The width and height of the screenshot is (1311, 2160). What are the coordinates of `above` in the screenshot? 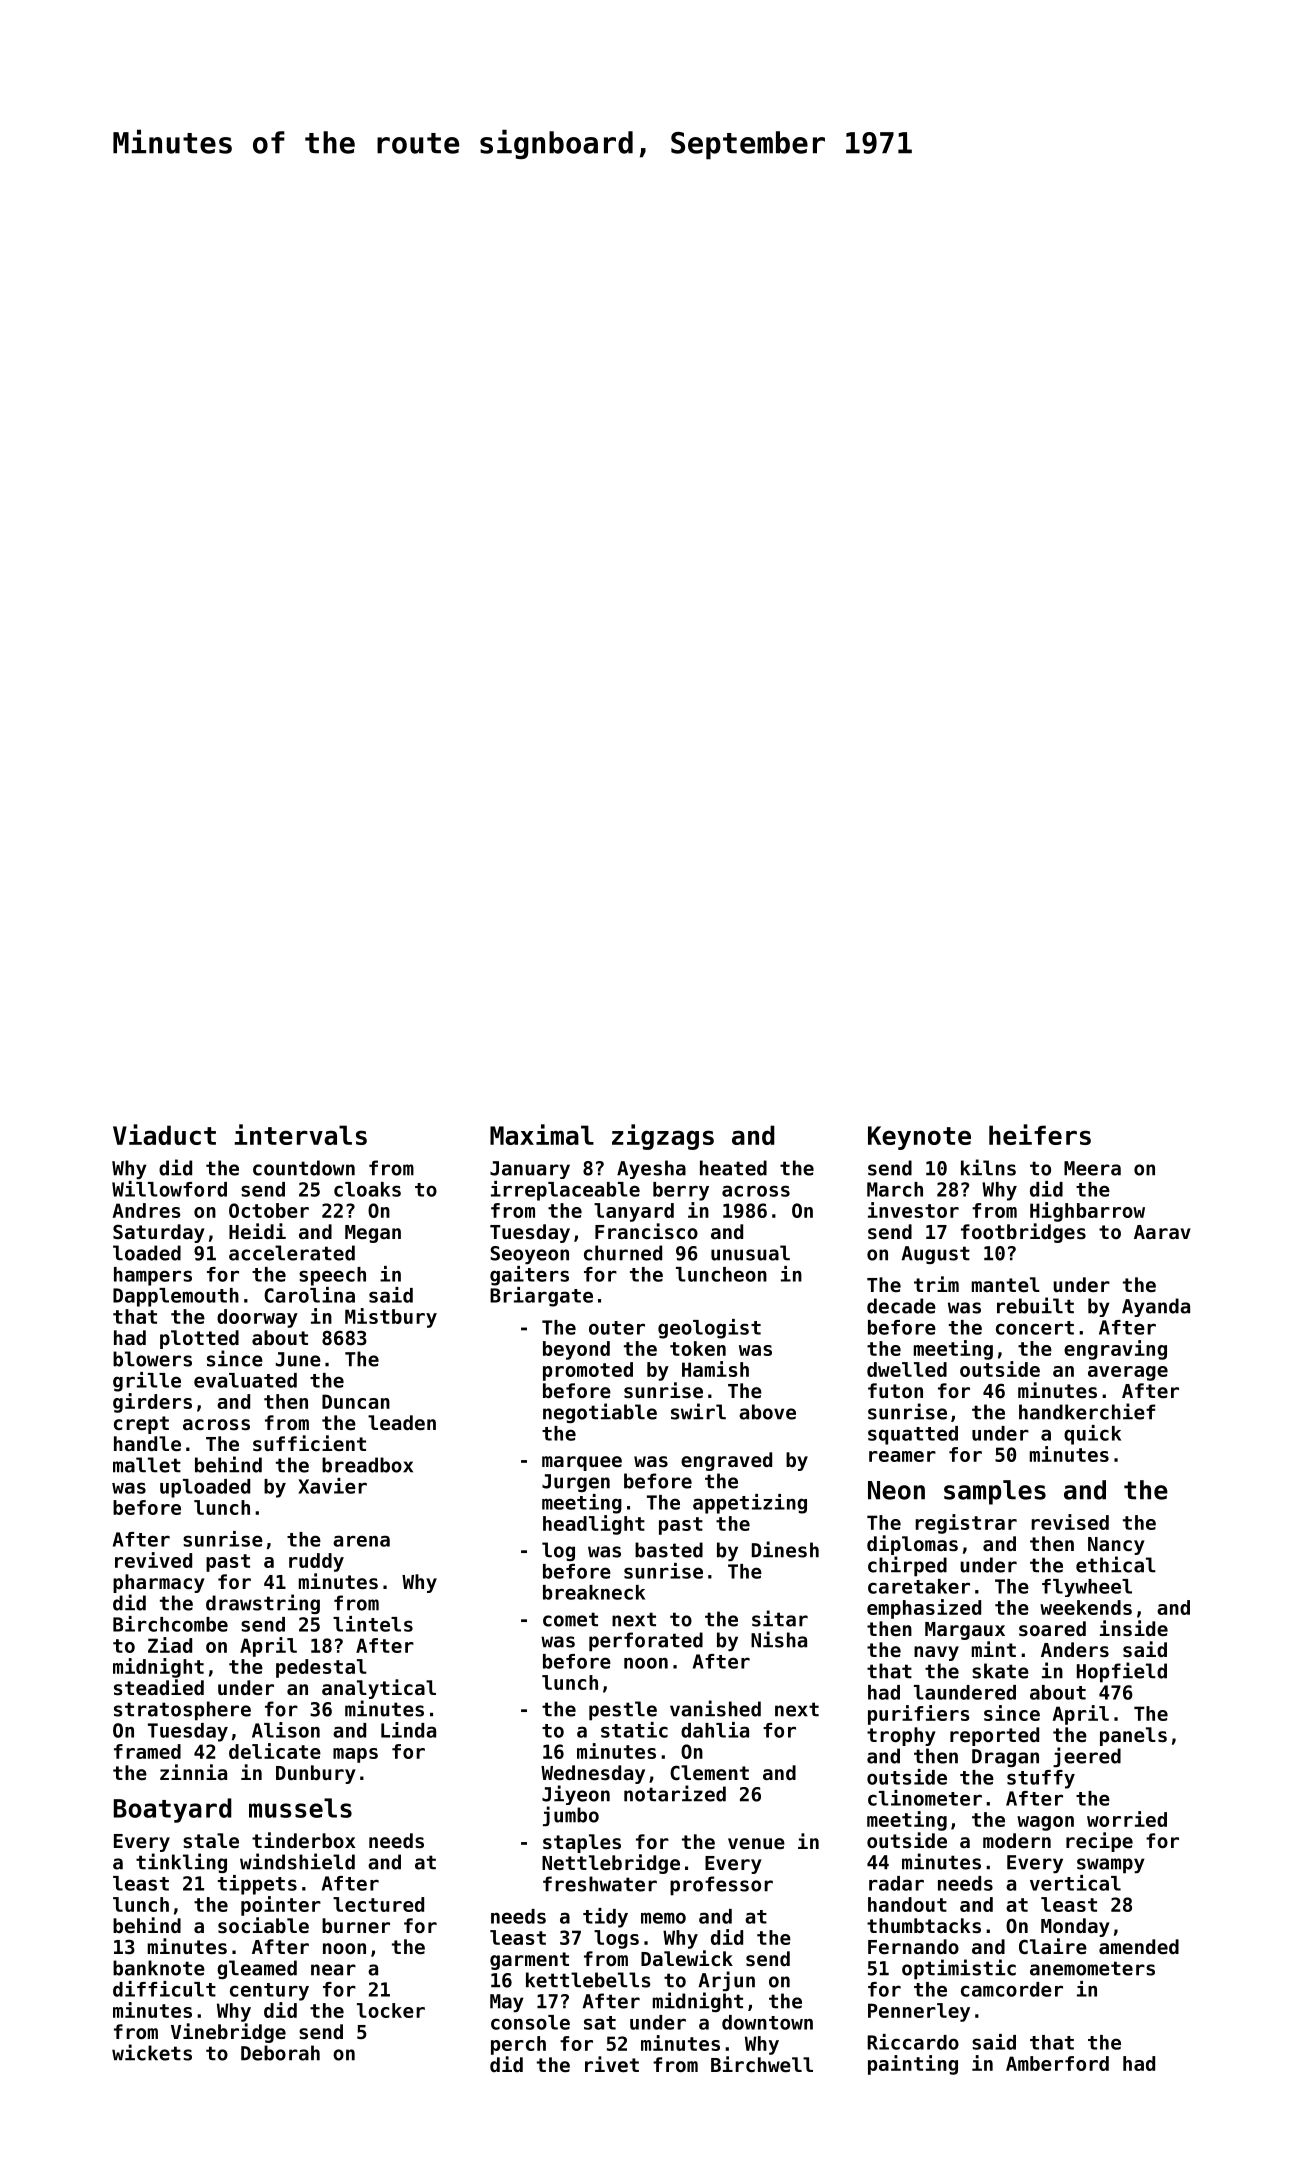 It's located at (767, 1412).
